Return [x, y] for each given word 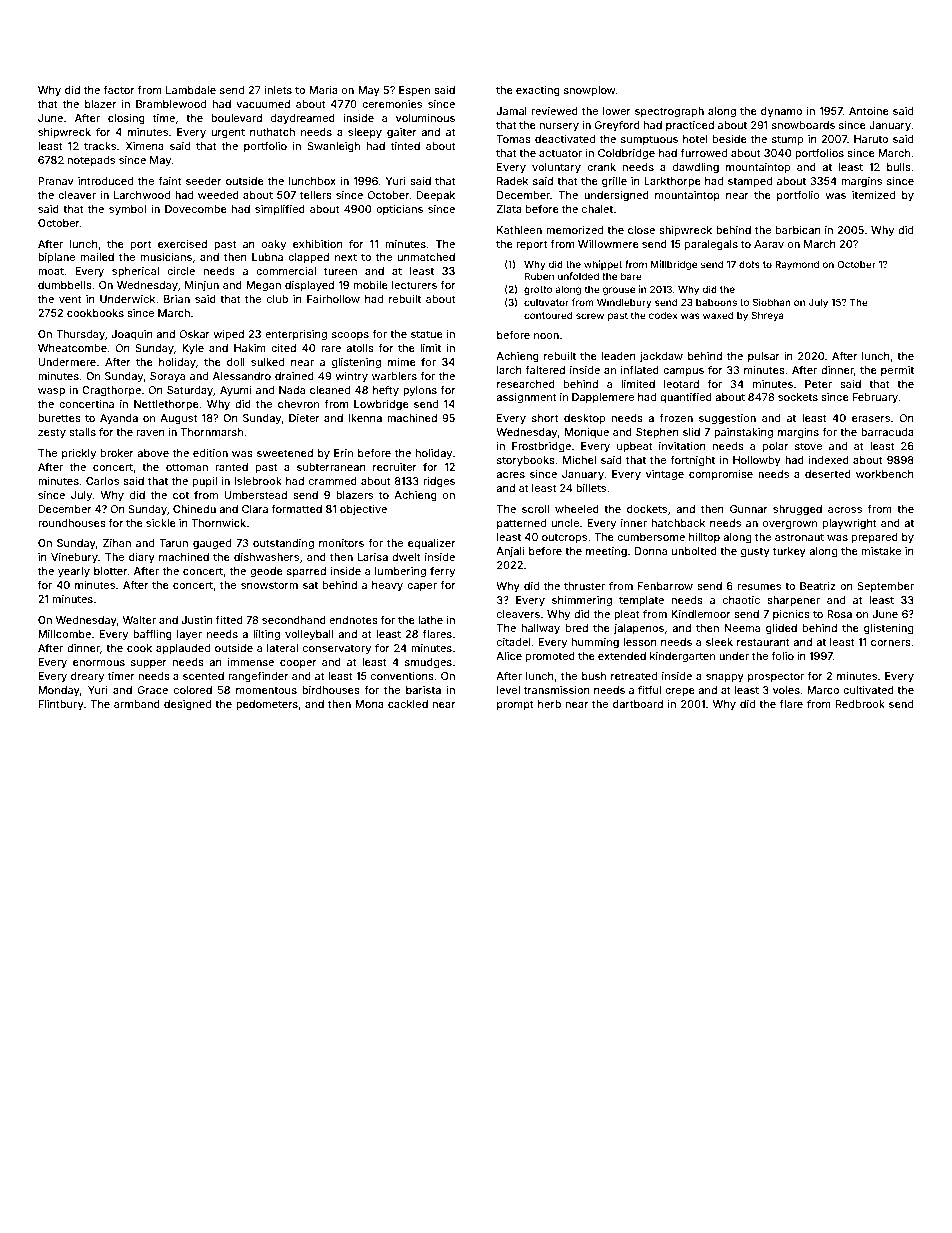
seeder [203, 181]
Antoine [869, 111]
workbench [885, 474]
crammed [333, 481]
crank [601, 167]
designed [187, 705]
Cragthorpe [111, 391]
